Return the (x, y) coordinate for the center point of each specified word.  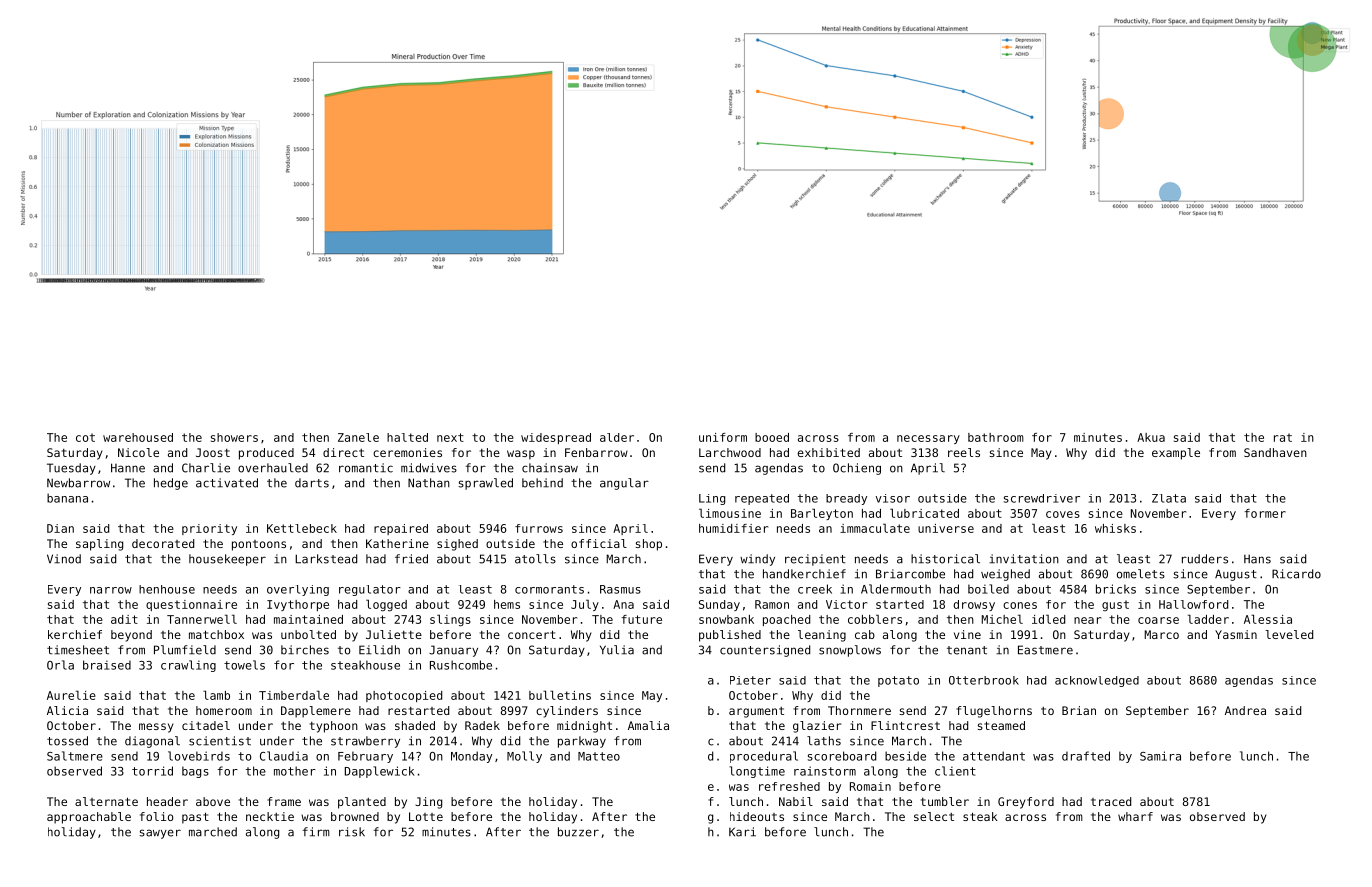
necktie (270, 816)
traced (1111, 801)
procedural (764, 757)
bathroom (996, 437)
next (450, 437)
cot (85, 437)
